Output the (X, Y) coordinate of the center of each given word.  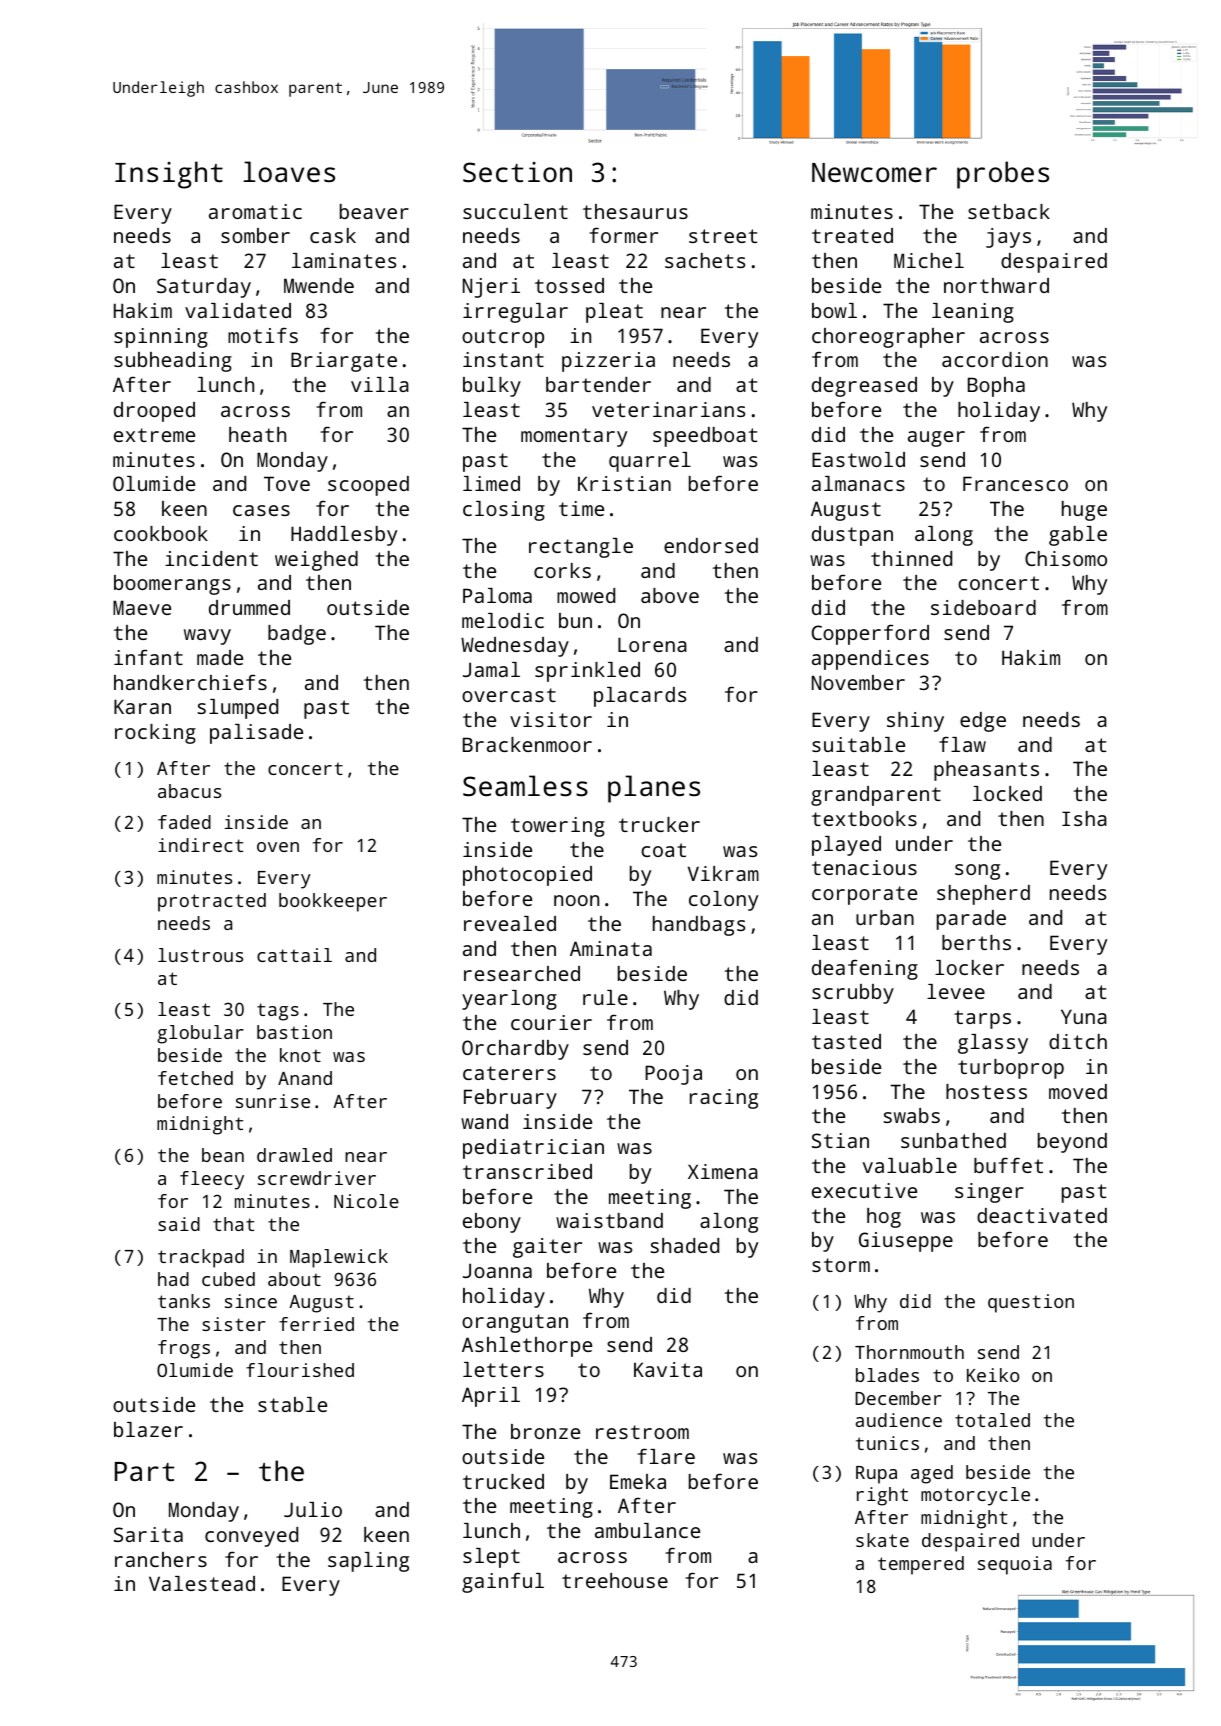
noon (576, 900)
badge (297, 635)
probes (1003, 175)
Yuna (1084, 1016)
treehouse (615, 1580)
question (1031, 1303)
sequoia (1015, 1565)
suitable (858, 744)
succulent (515, 211)
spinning (161, 338)
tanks (184, 1301)
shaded (684, 1245)
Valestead (202, 1583)
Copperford (870, 634)
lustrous (200, 955)
